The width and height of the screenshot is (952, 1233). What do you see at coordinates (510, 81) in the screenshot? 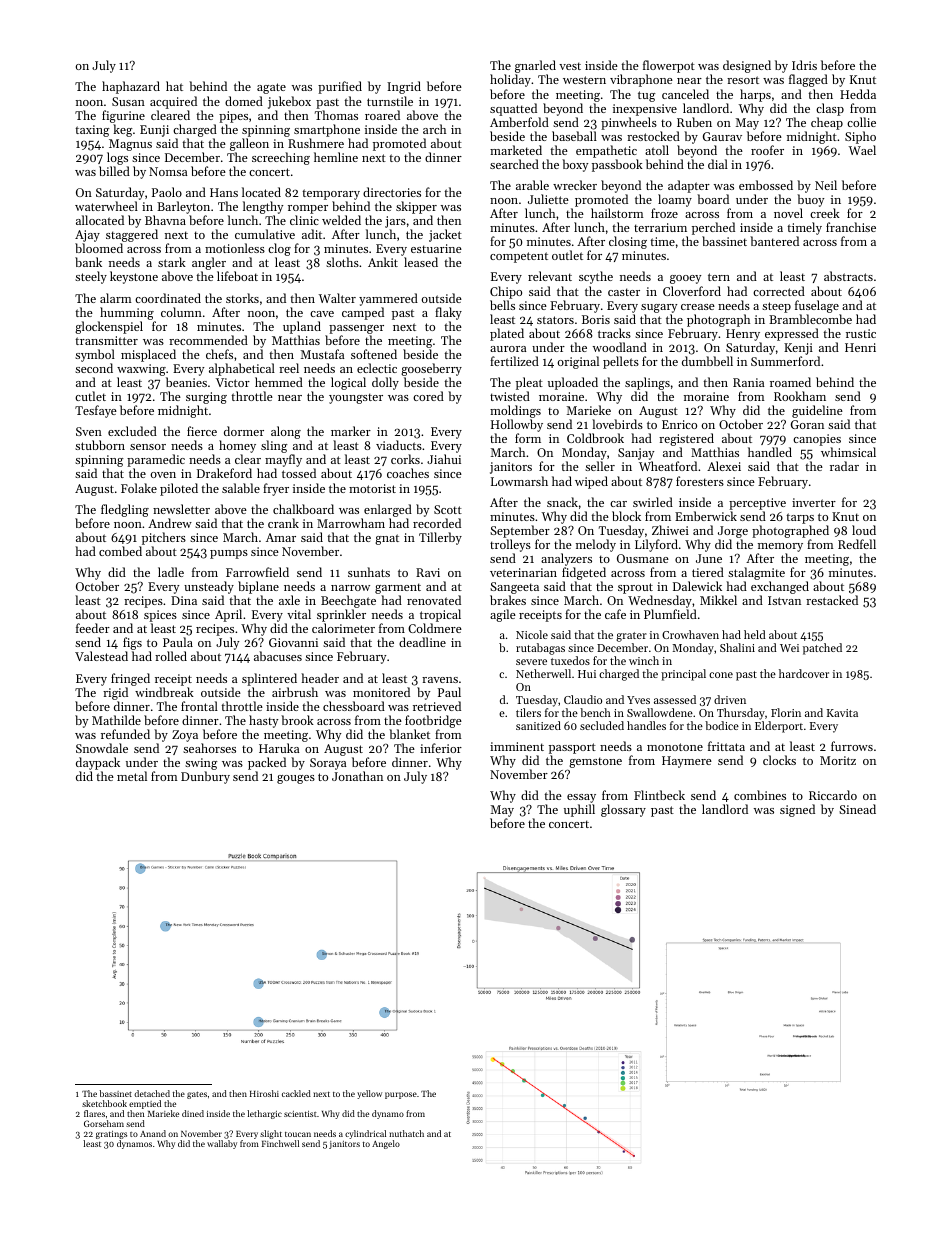
I see `holiday` at bounding box center [510, 81].
